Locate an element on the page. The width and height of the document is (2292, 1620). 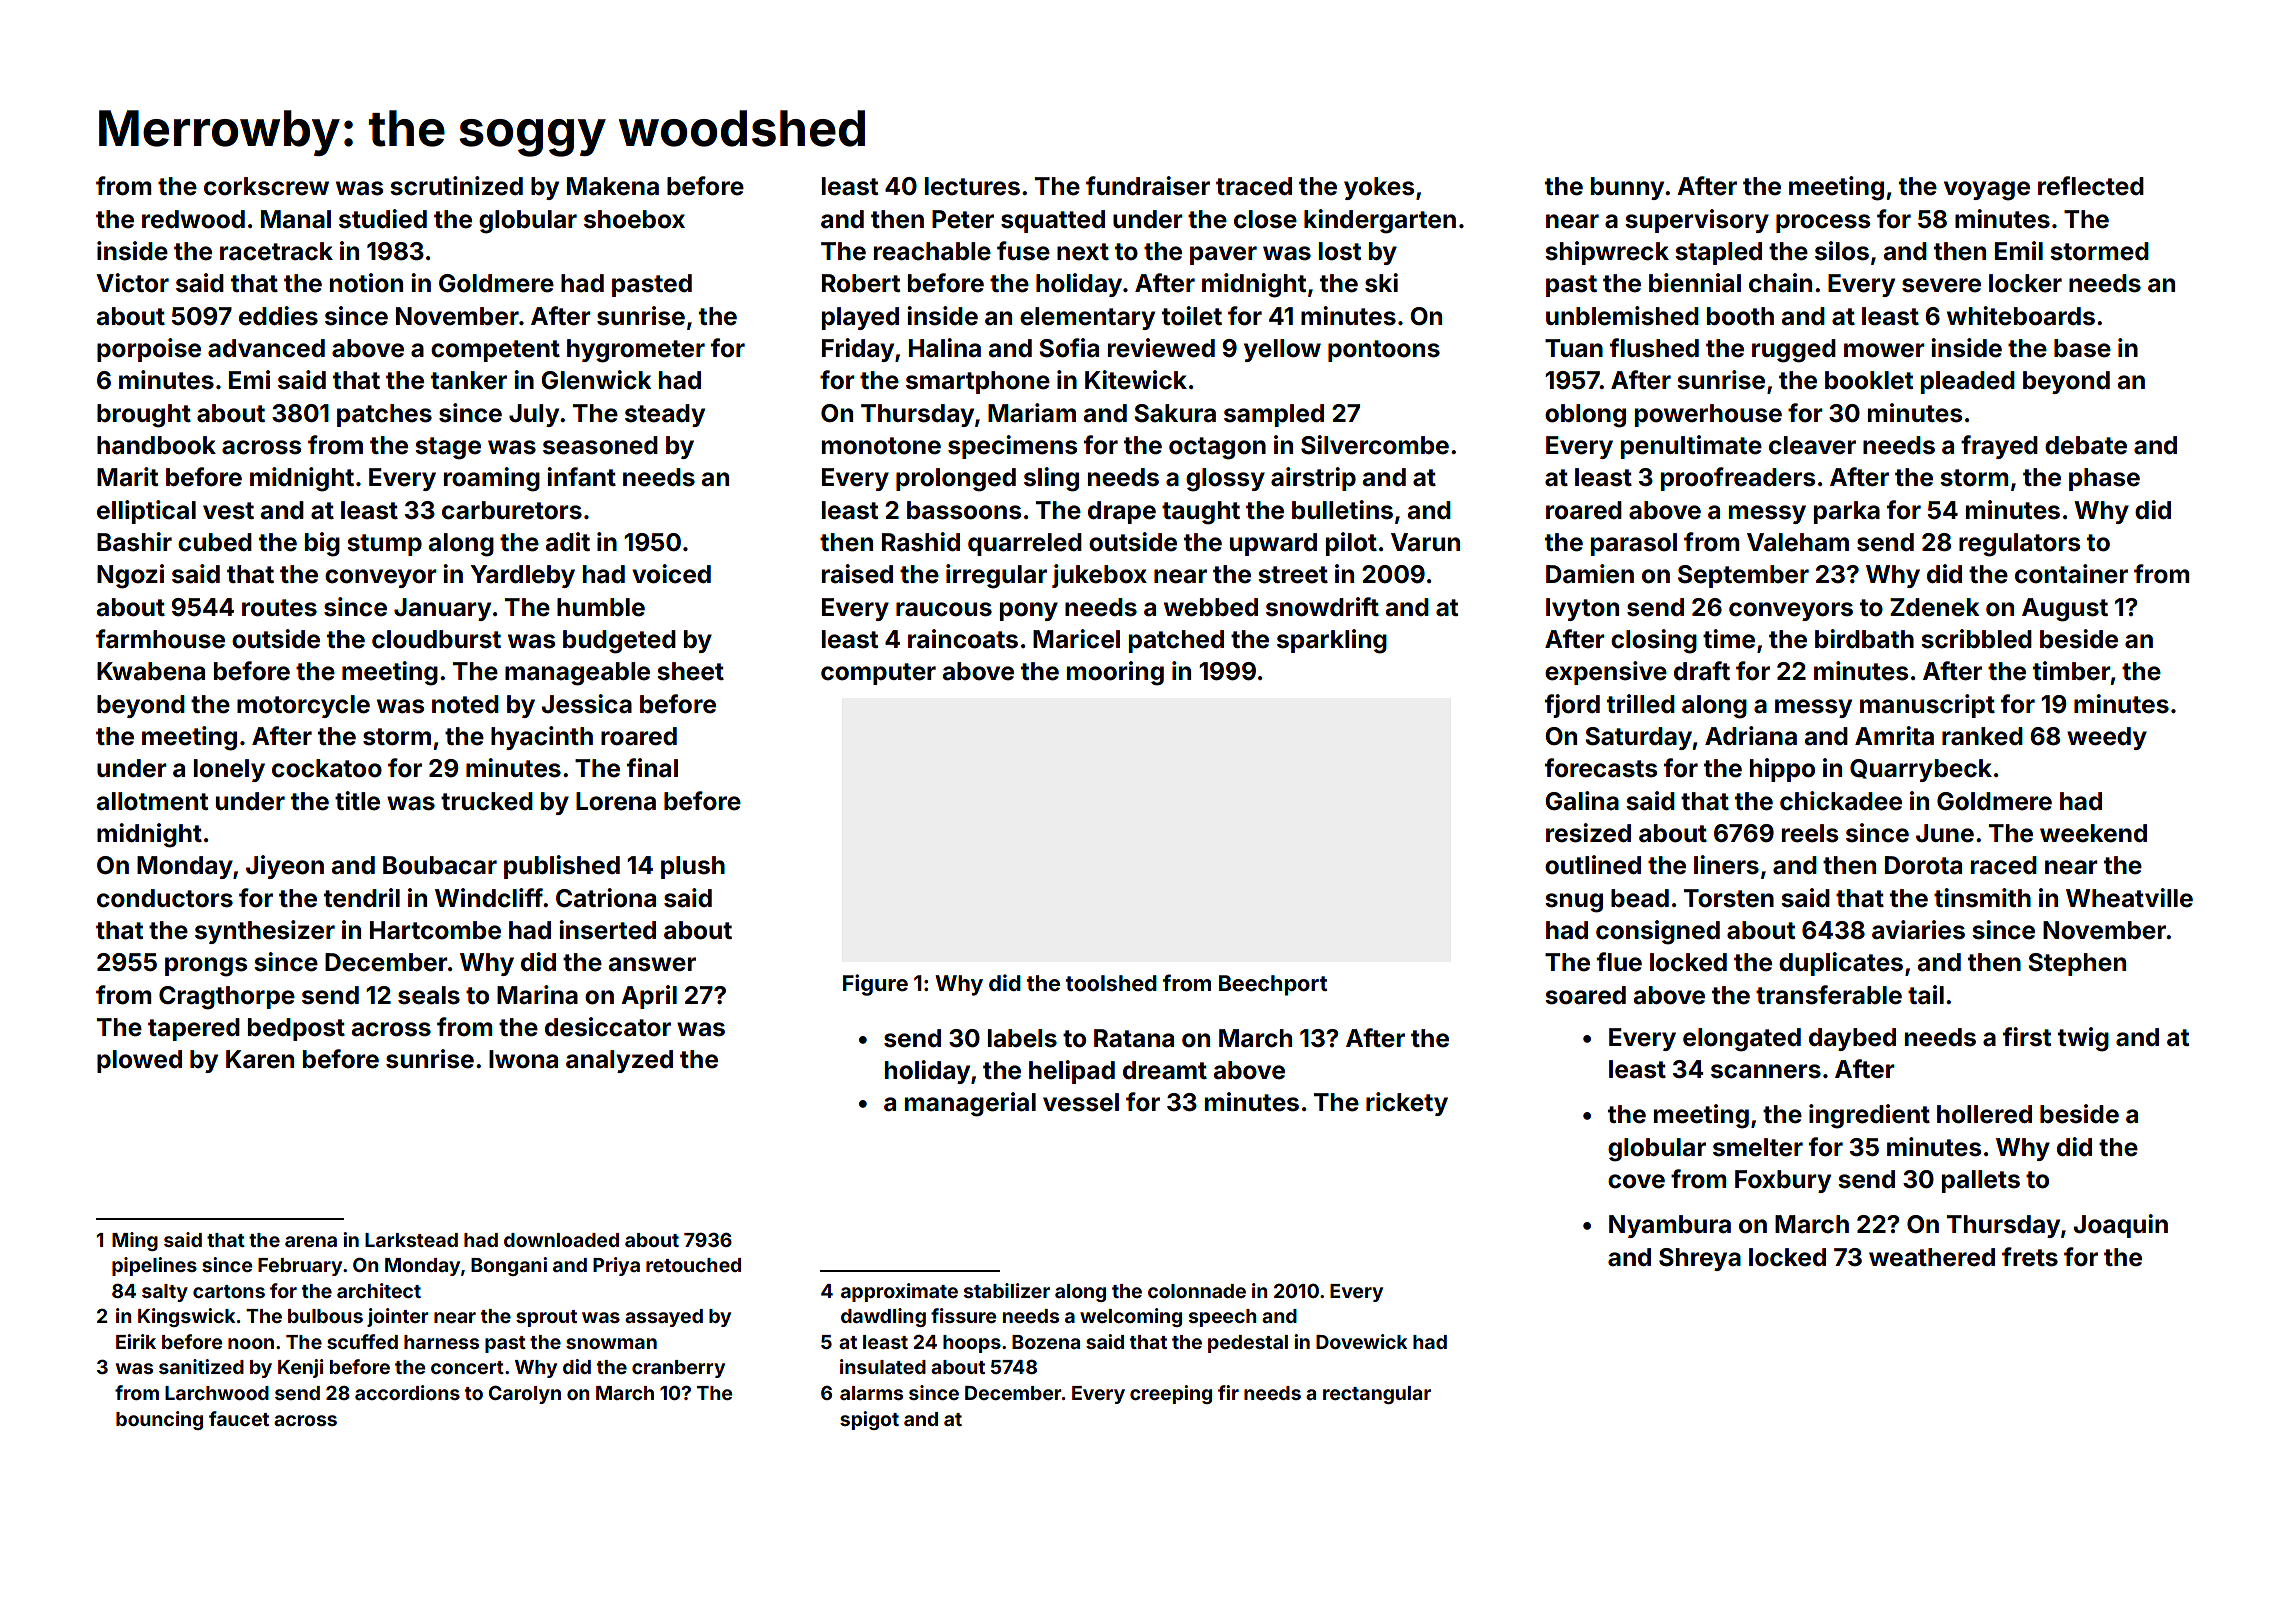
debate is located at coordinates (2086, 445).
